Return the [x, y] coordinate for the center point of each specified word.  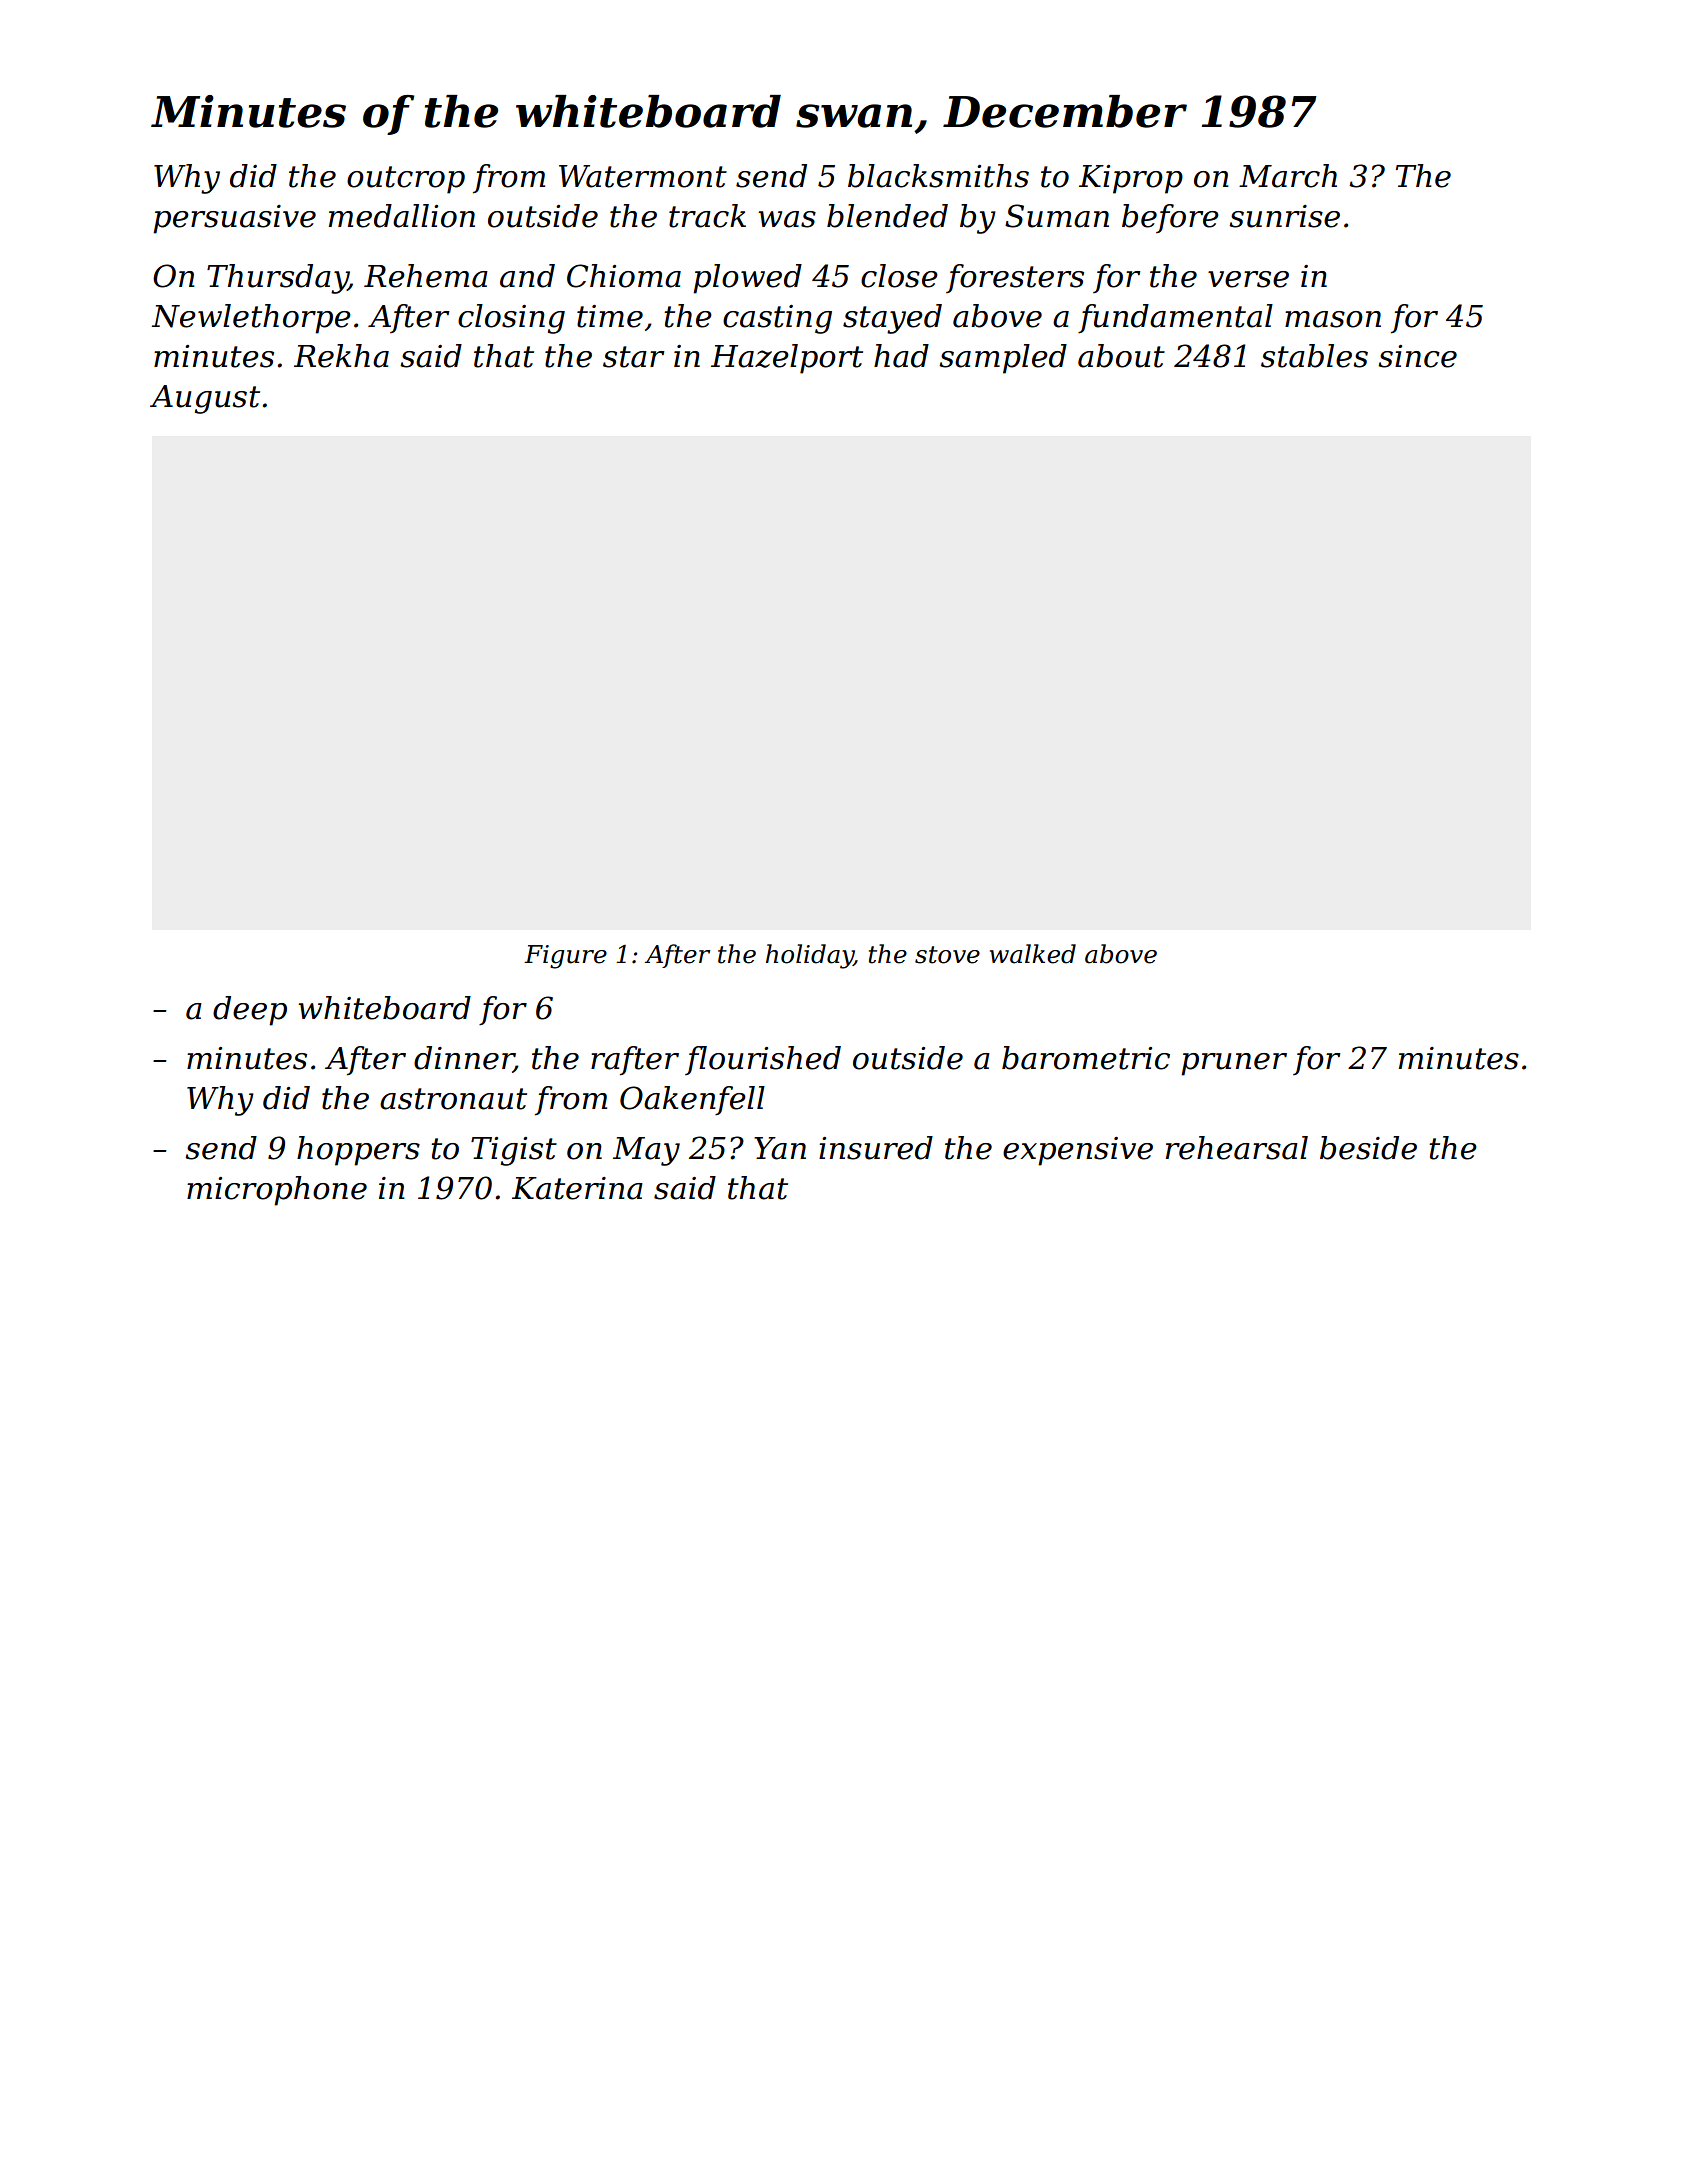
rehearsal [1237, 1148]
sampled [1003, 359]
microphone [277, 1191]
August [205, 399]
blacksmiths [938, 176]
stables [1314, 356]
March [1288, 176]
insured [876, 1148]
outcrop [406, 180]
